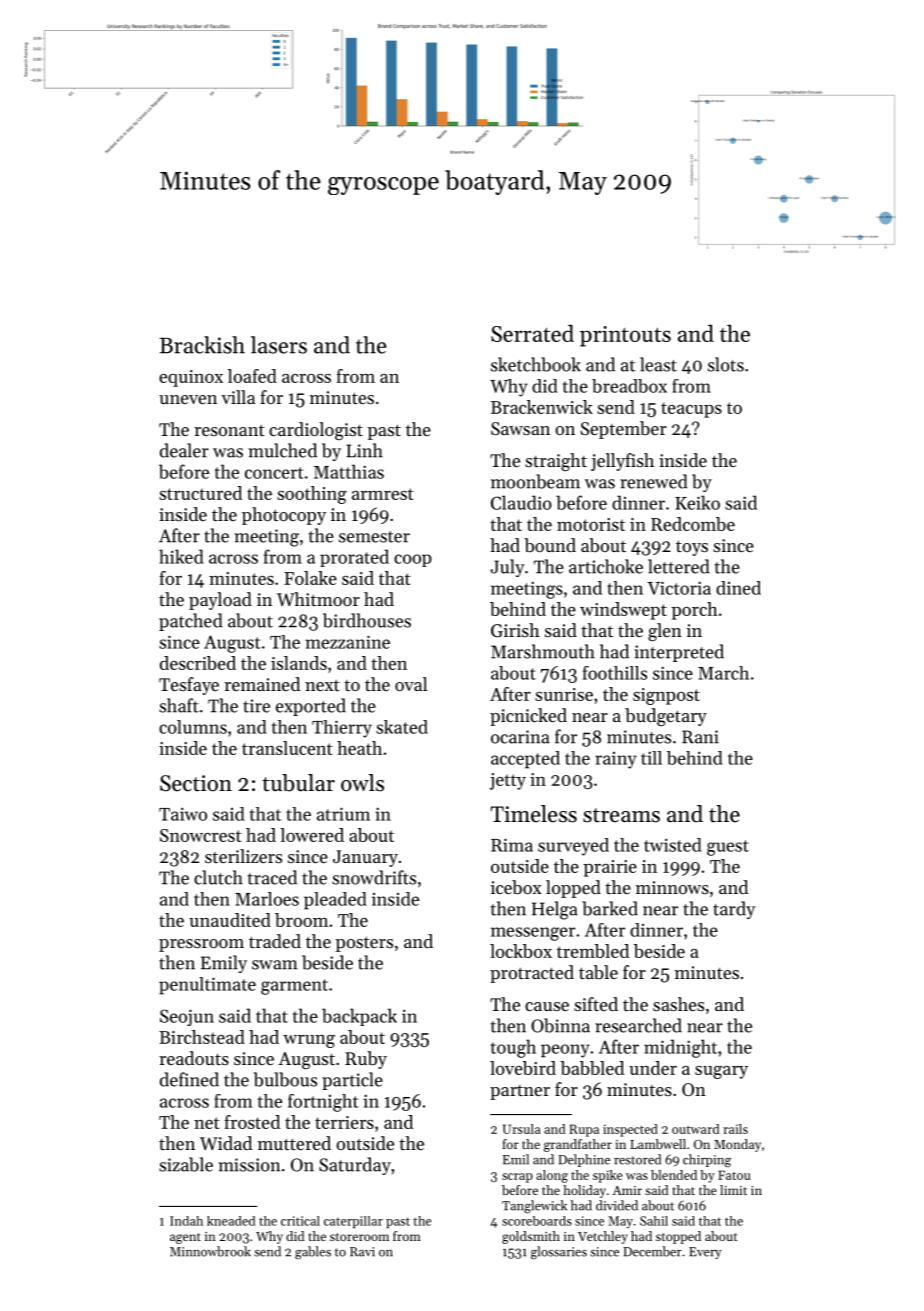 The image size is (924, 1311). Describe the element at coordinates (532, 333) in the page. I see `Serrated` at that location.
